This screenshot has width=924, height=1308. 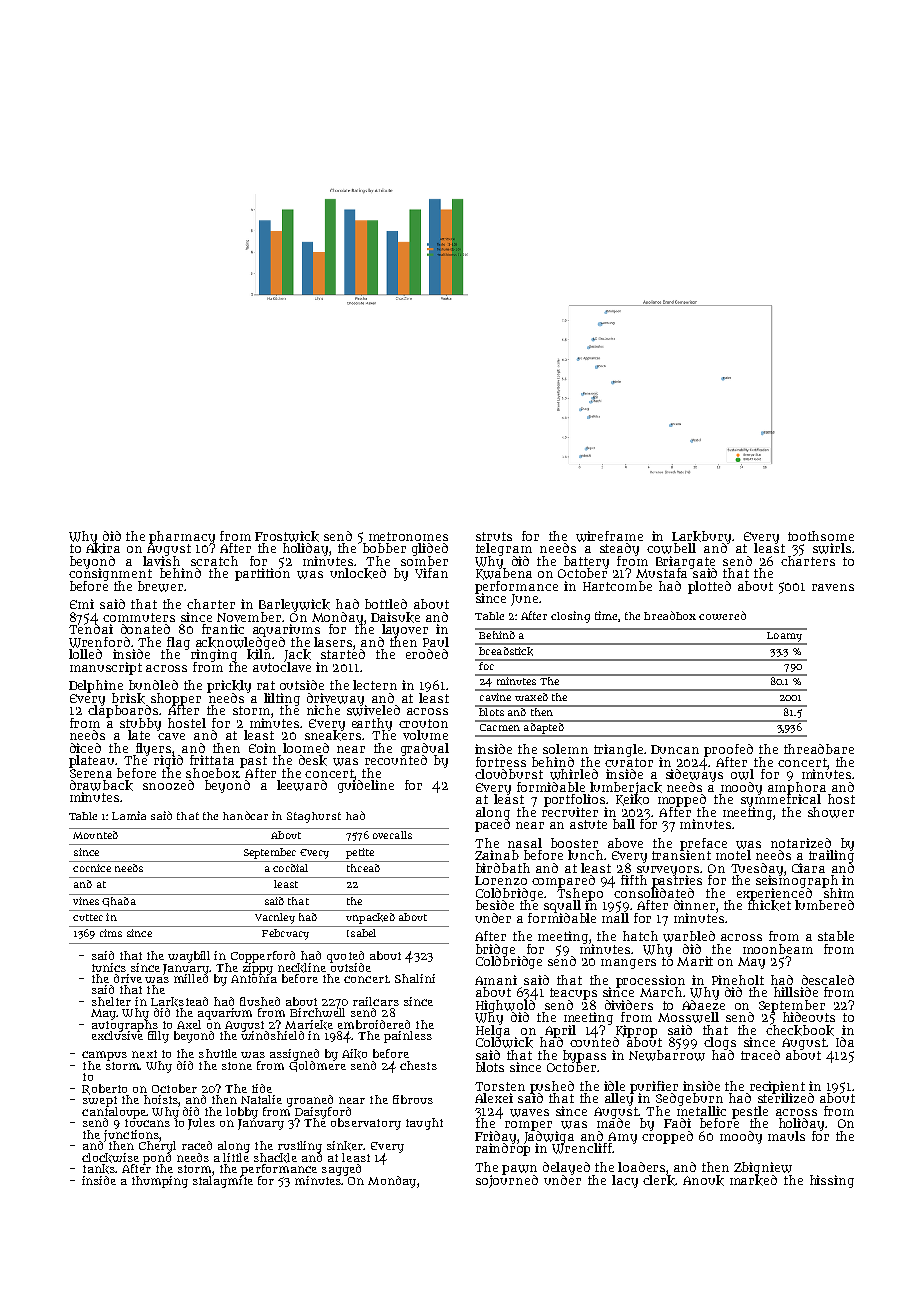 I want to click on trailing, so click(x=831, y=857).
